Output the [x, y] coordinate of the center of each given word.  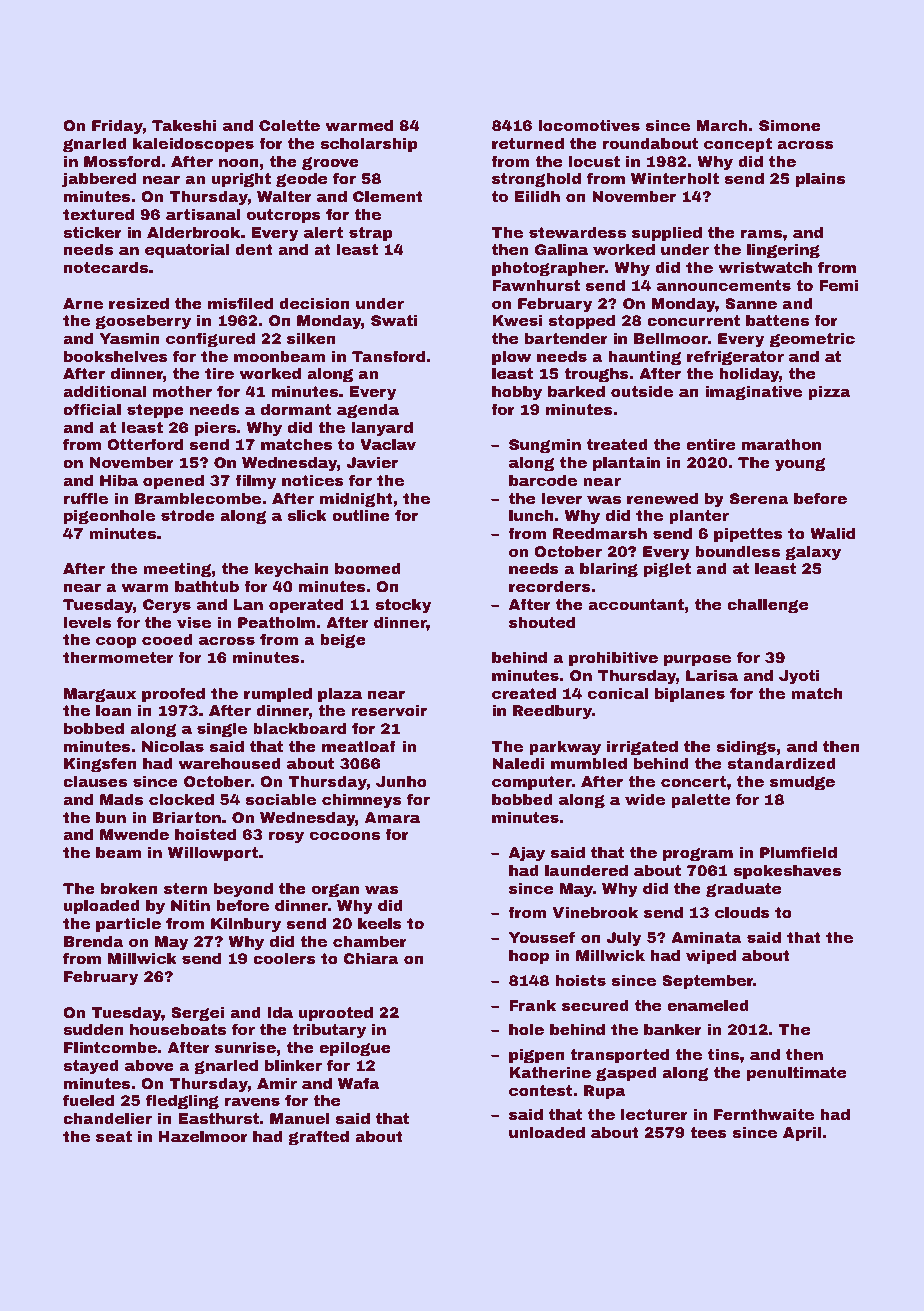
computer [532, 783]
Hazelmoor [203, 1136]
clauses [95, 781]
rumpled [278, 695]
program [698, 855]
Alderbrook [193, 232]
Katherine [550, 1072]
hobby [517, 393]
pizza [829, 393]
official [92, 409]
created [524, 693]
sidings [746, 748]
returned [528, 143]
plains [820, 180]
